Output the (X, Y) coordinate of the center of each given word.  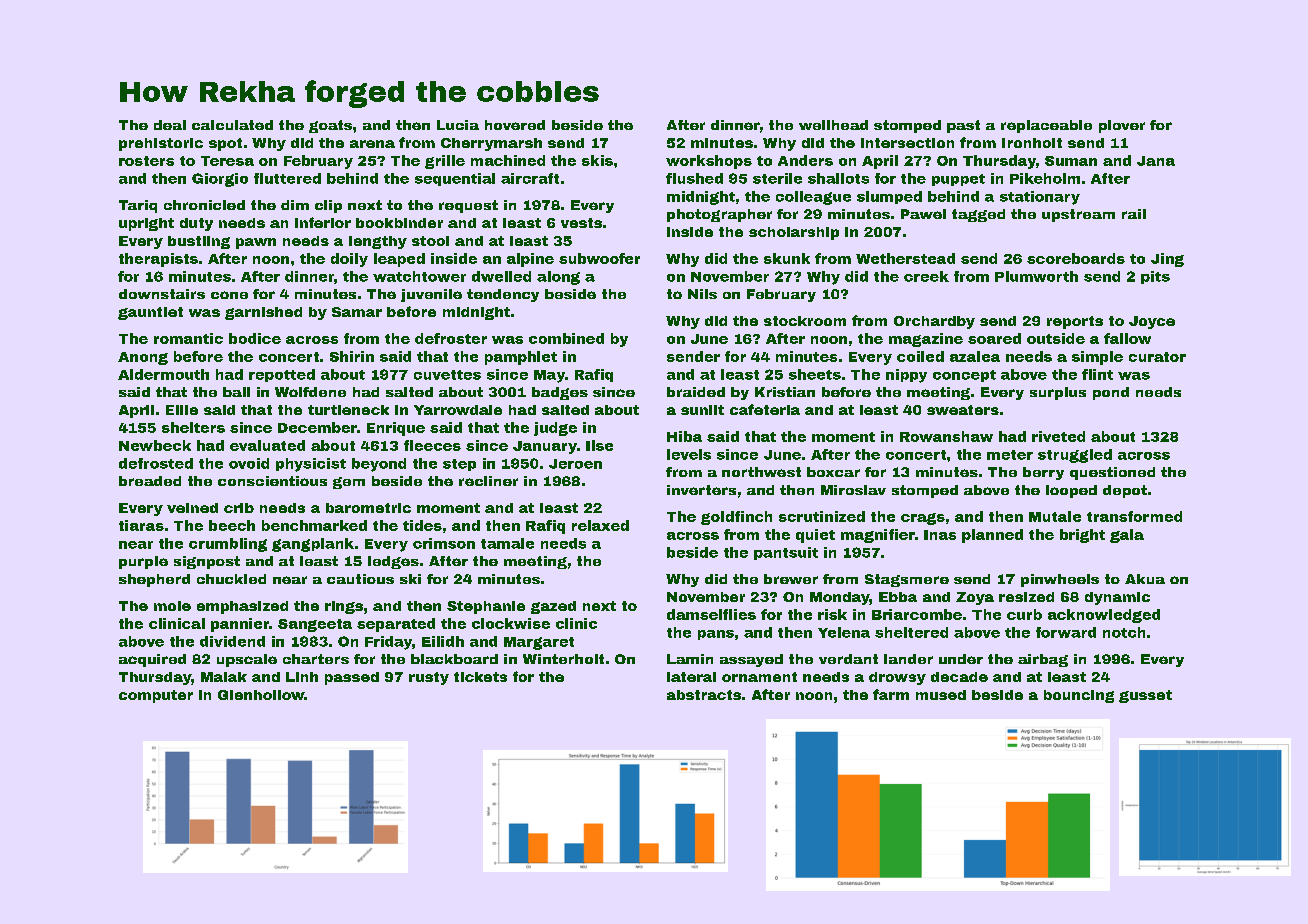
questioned (1112, 473)
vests (581, 223)
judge (555, 429)
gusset (1145, 696)
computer (156, 696)
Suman (1071, 161)
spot (225, 144)
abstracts (704, 695)
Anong (143, 358)
